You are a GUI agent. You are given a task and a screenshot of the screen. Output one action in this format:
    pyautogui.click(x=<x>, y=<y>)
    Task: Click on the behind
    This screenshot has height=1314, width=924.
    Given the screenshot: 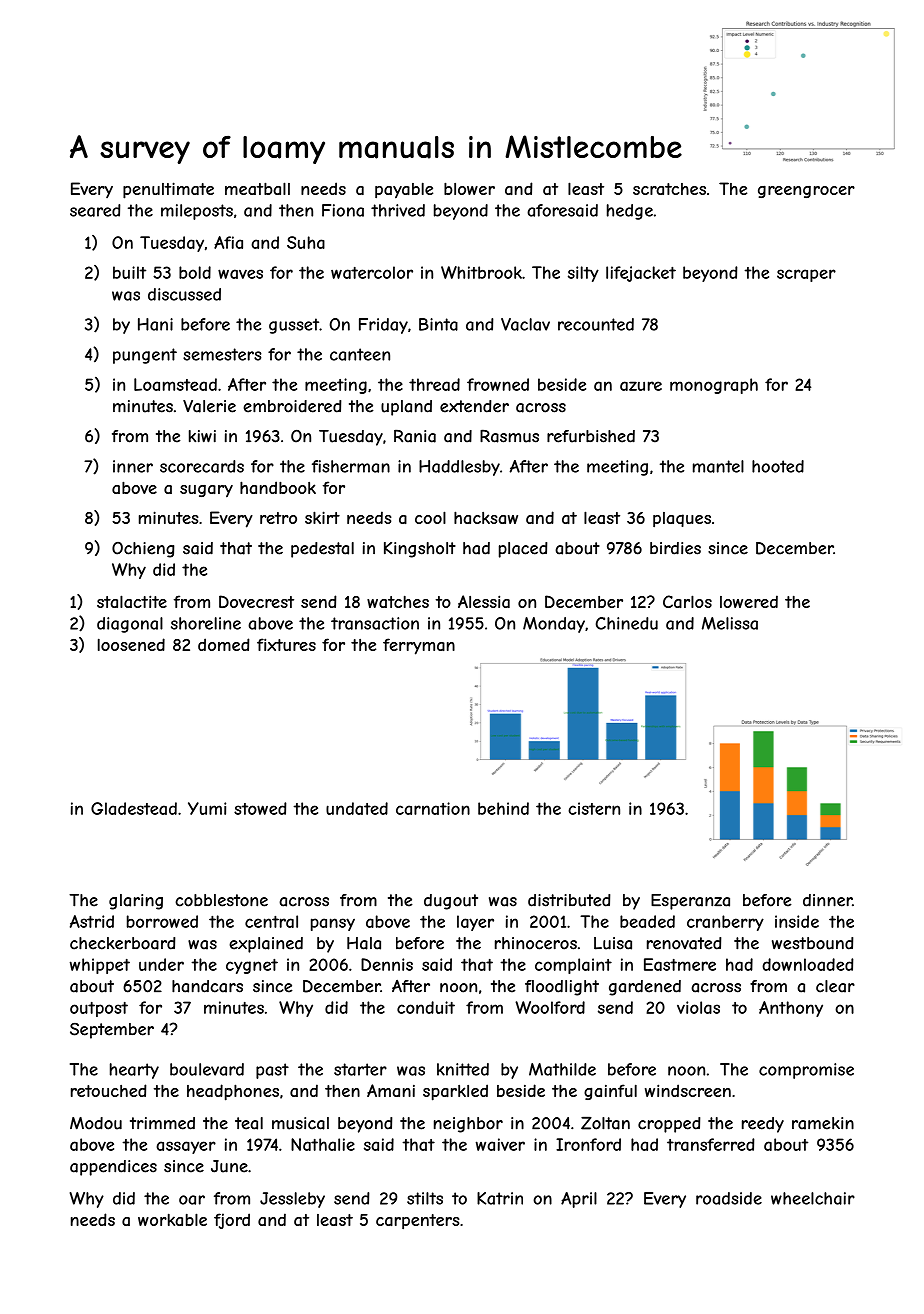 What is the action you would take?
    pyautogui.click(x=503, y=808)
